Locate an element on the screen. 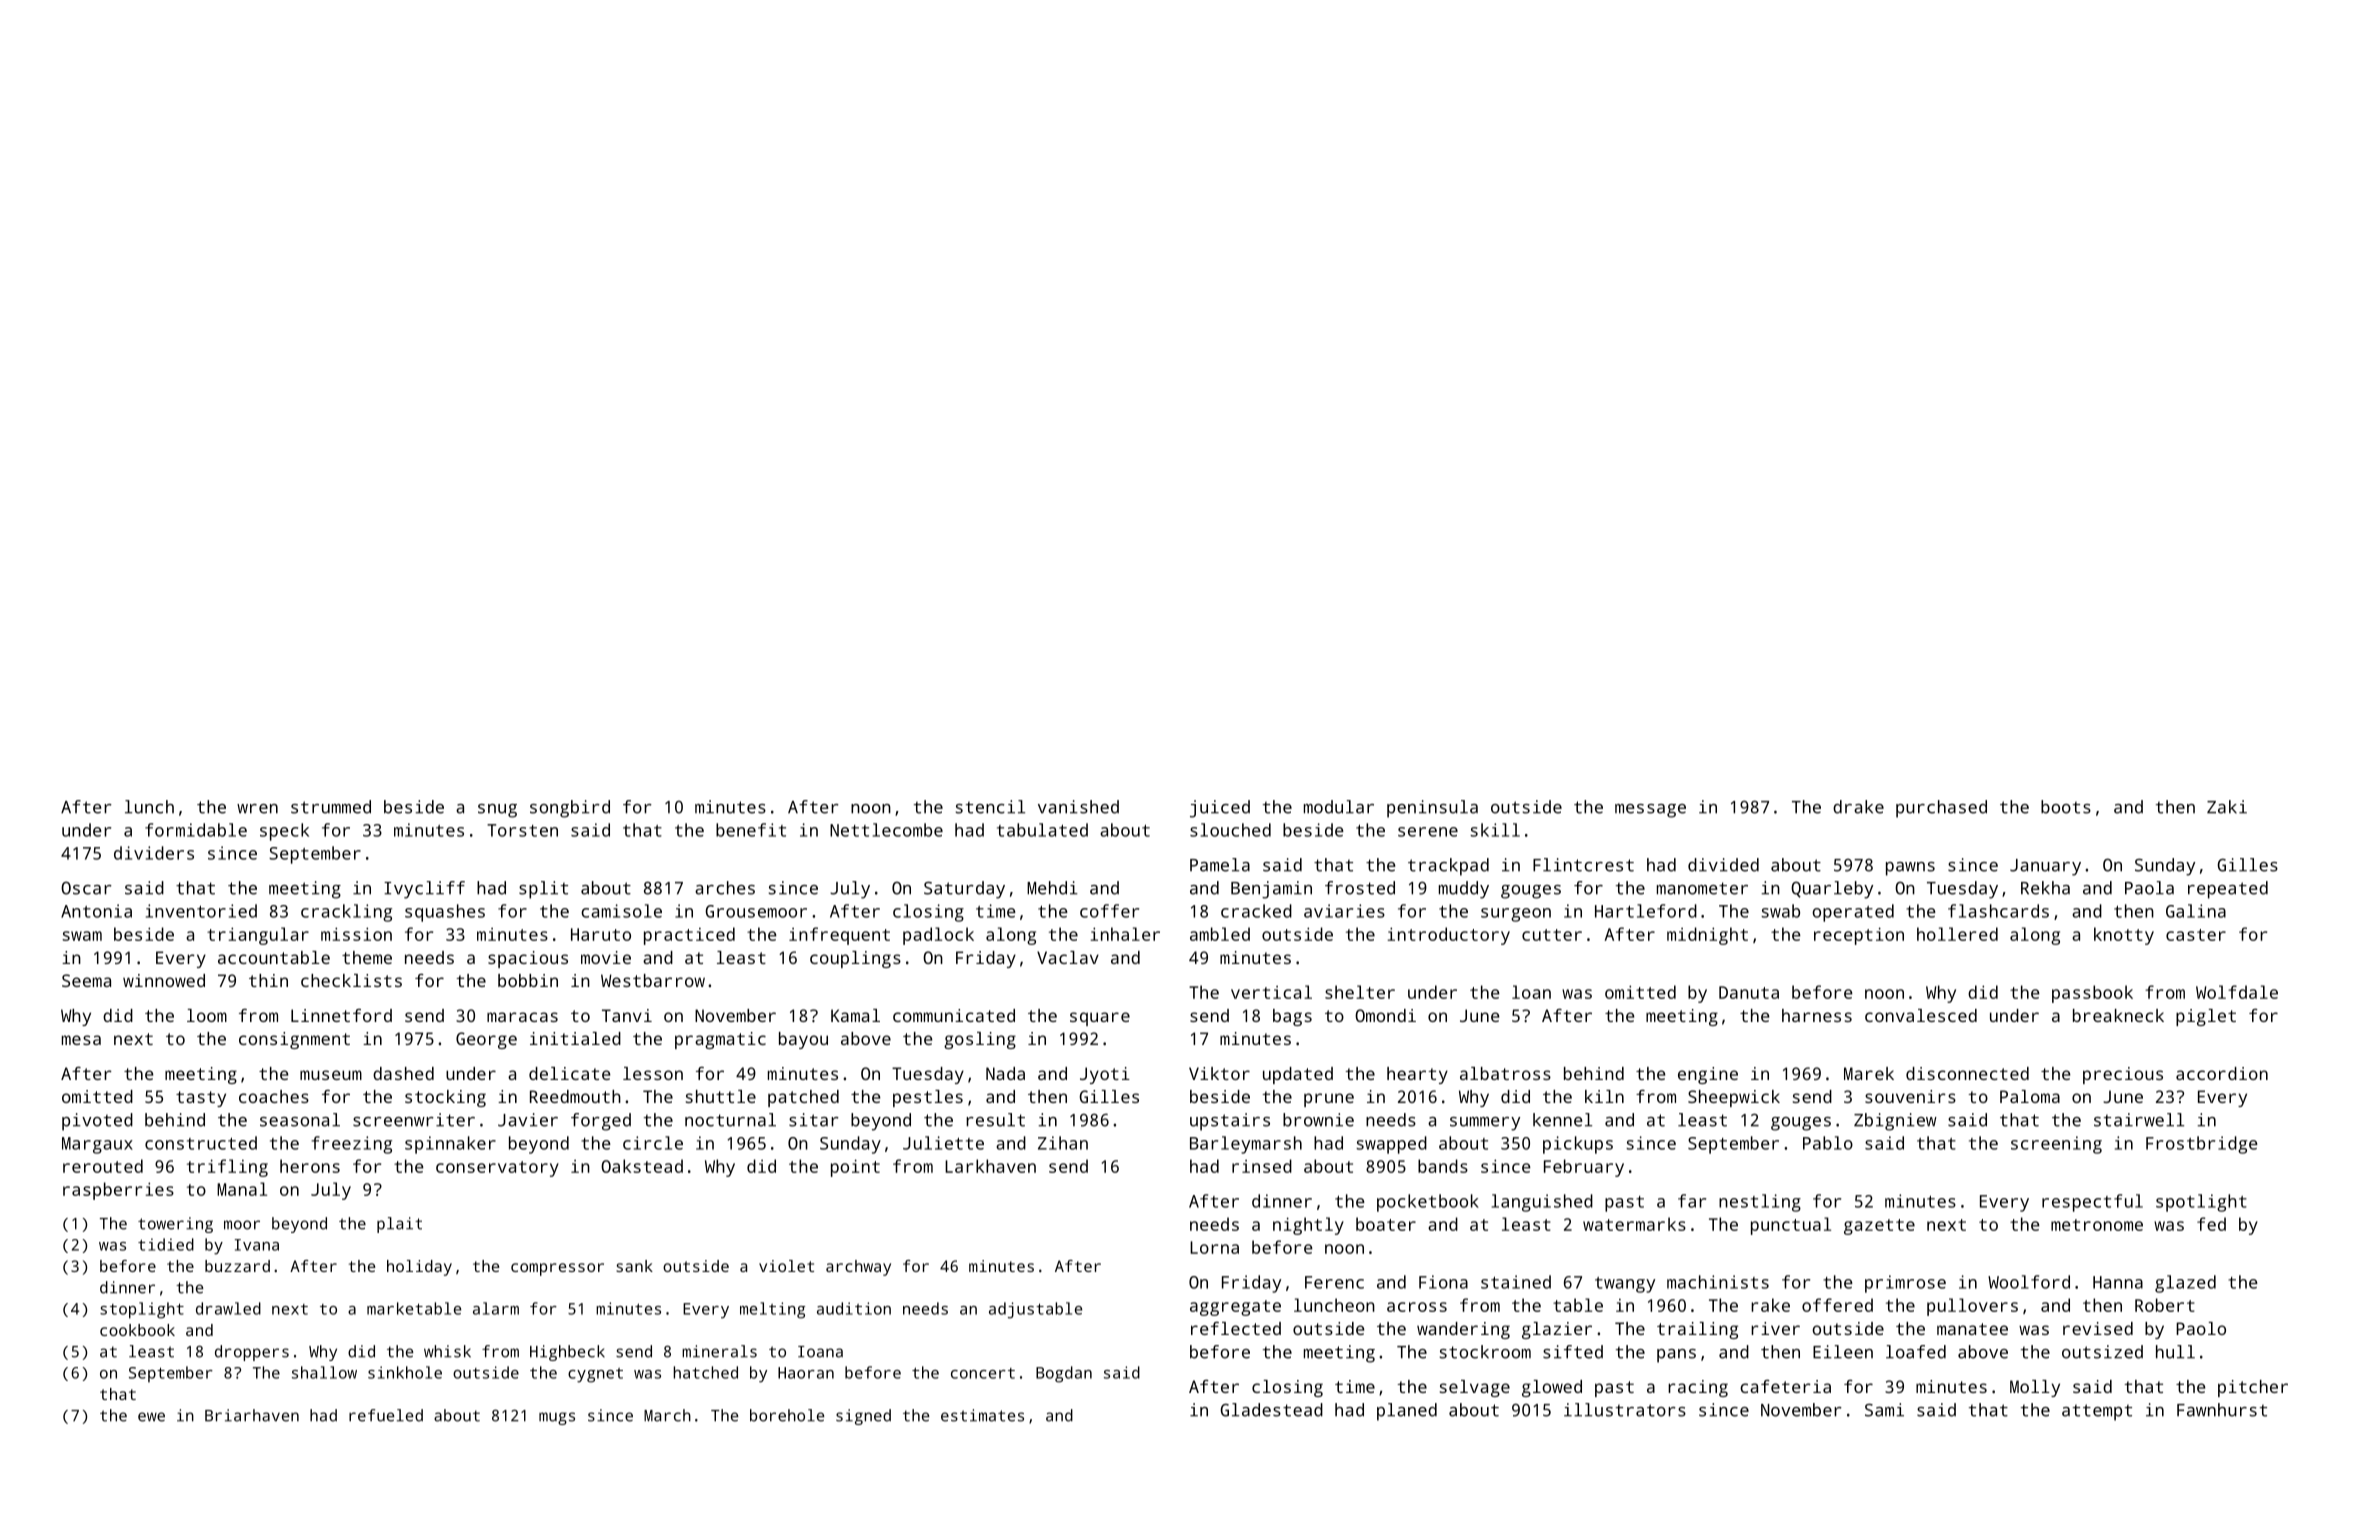 The width and height of the screenshot is (2354, 1523). mugs is located at coordinates (557, 1418).
